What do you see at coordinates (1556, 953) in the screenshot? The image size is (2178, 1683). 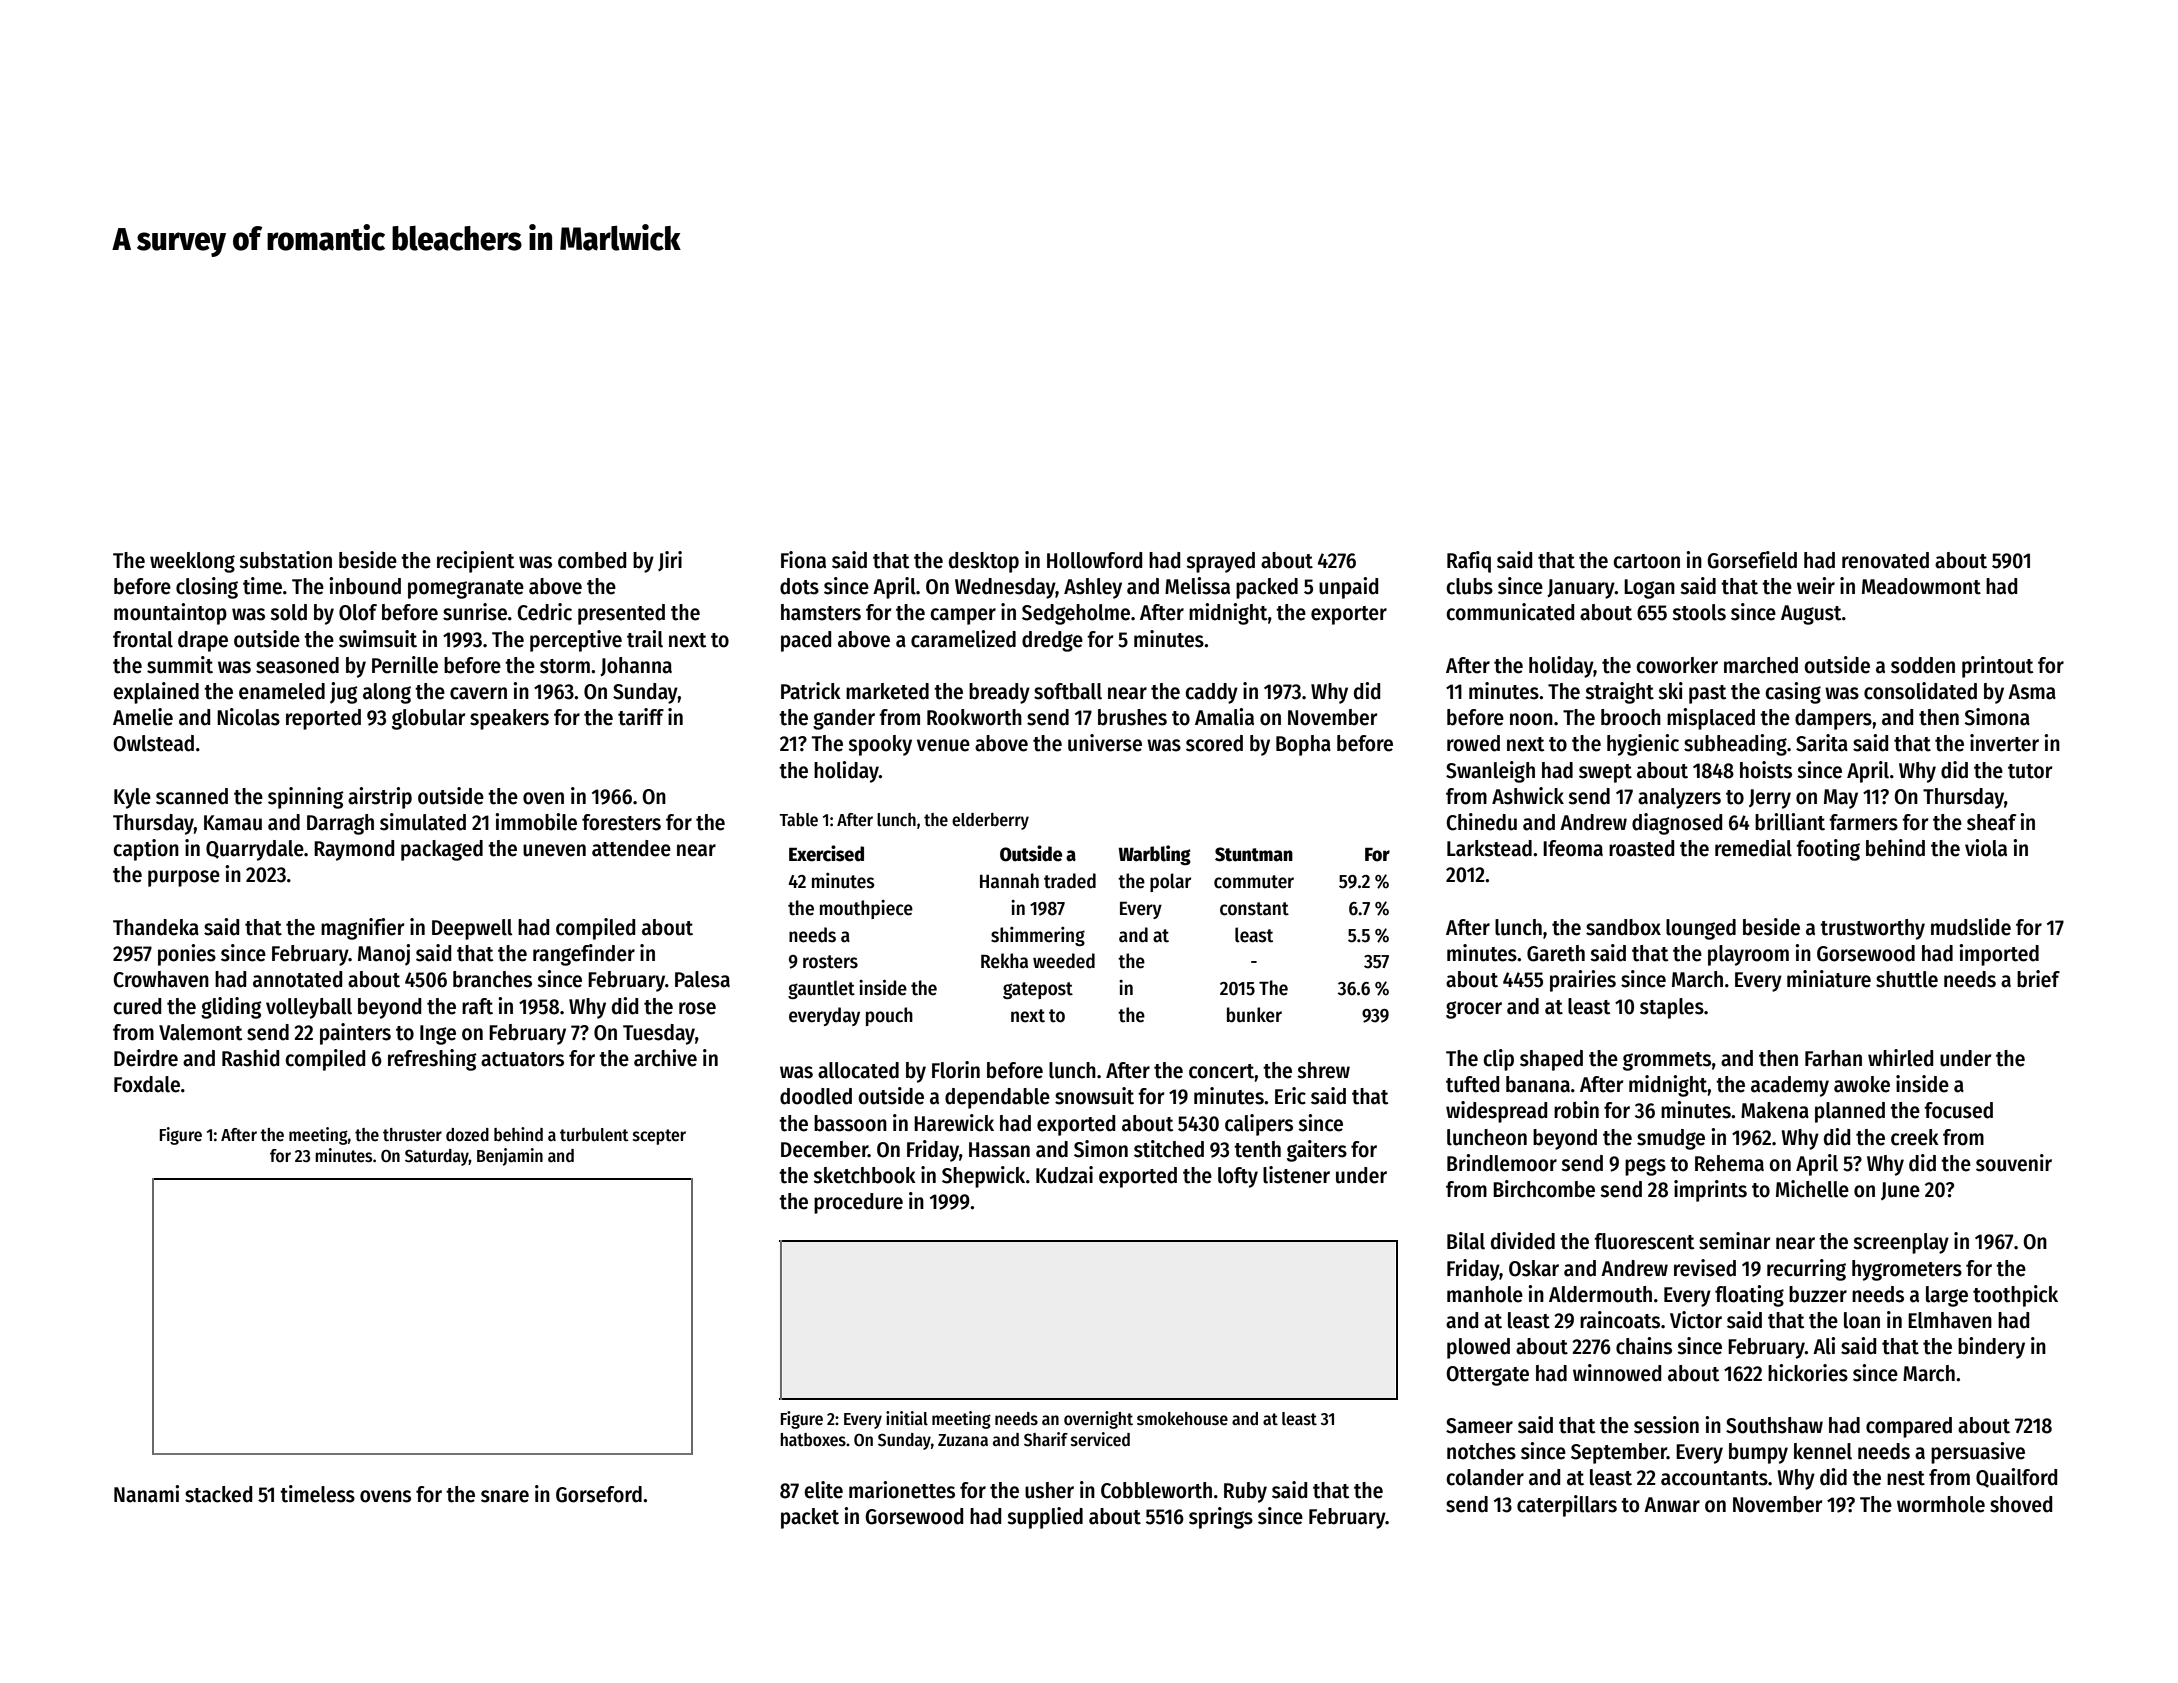 I see `Gareth` at bounding box center [1556, 953].
